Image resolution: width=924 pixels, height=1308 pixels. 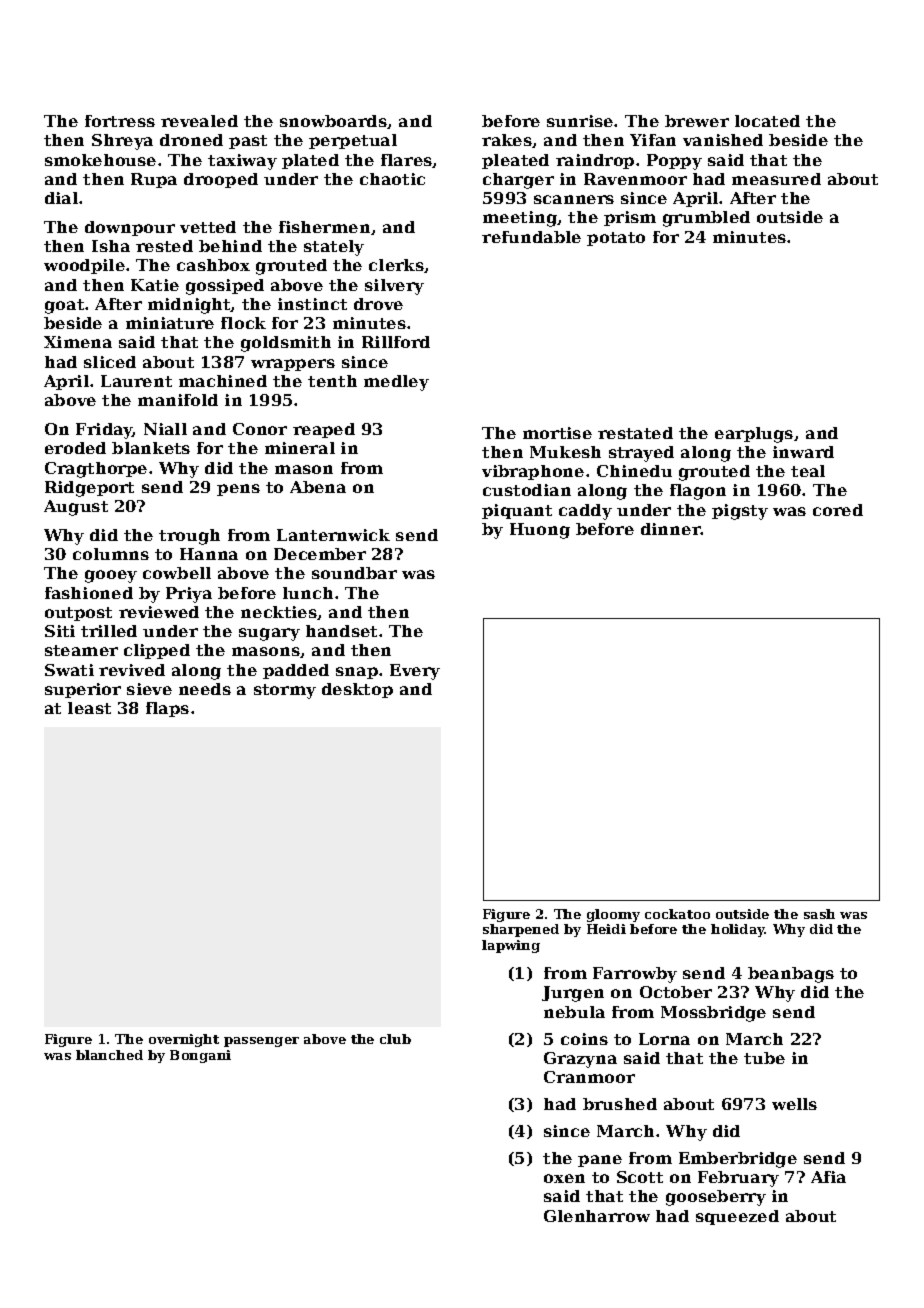 I want to click on reaped, so click(x=324, y=430).
